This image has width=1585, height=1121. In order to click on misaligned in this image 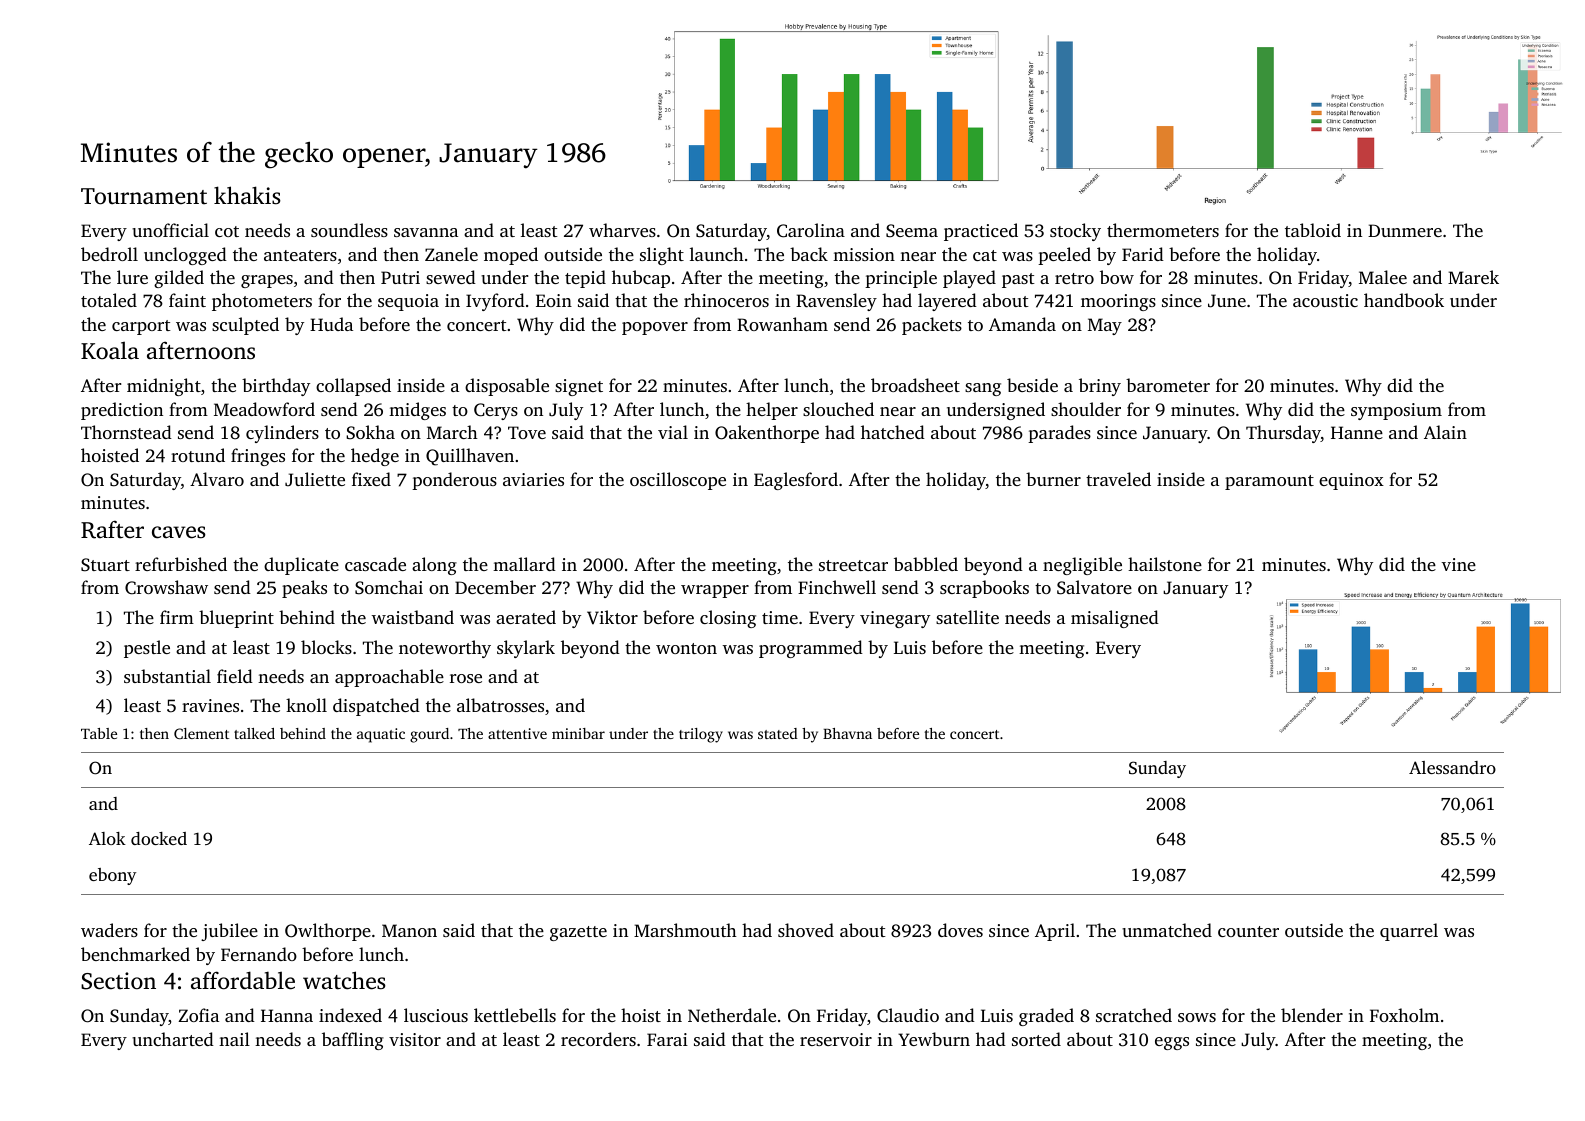, I will do `click(1115, 619)`.
